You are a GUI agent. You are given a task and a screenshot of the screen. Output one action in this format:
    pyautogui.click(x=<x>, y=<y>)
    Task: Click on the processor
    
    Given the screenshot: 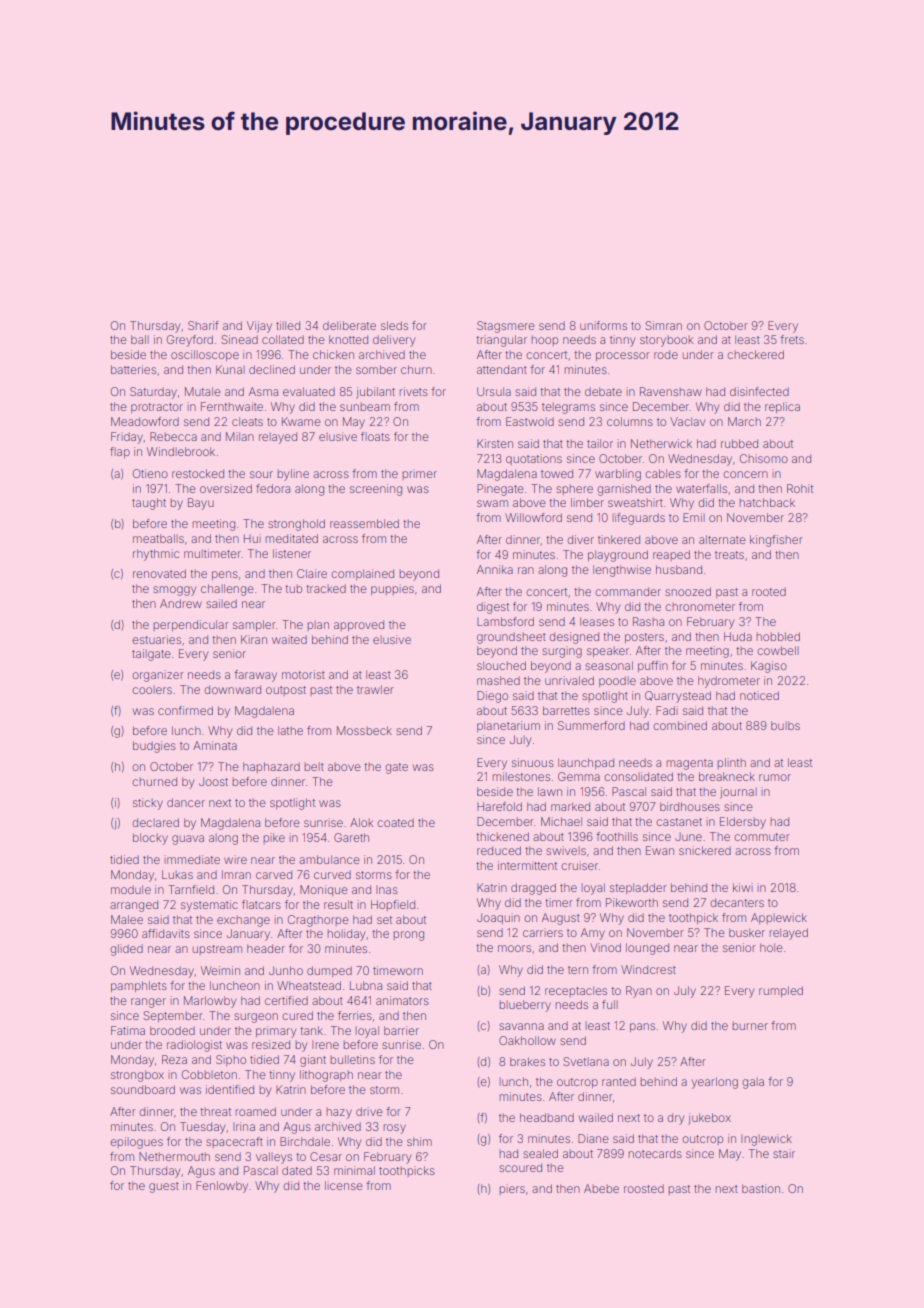 What is the action you would take?
    pyautogui.click(x=623, y=356)
